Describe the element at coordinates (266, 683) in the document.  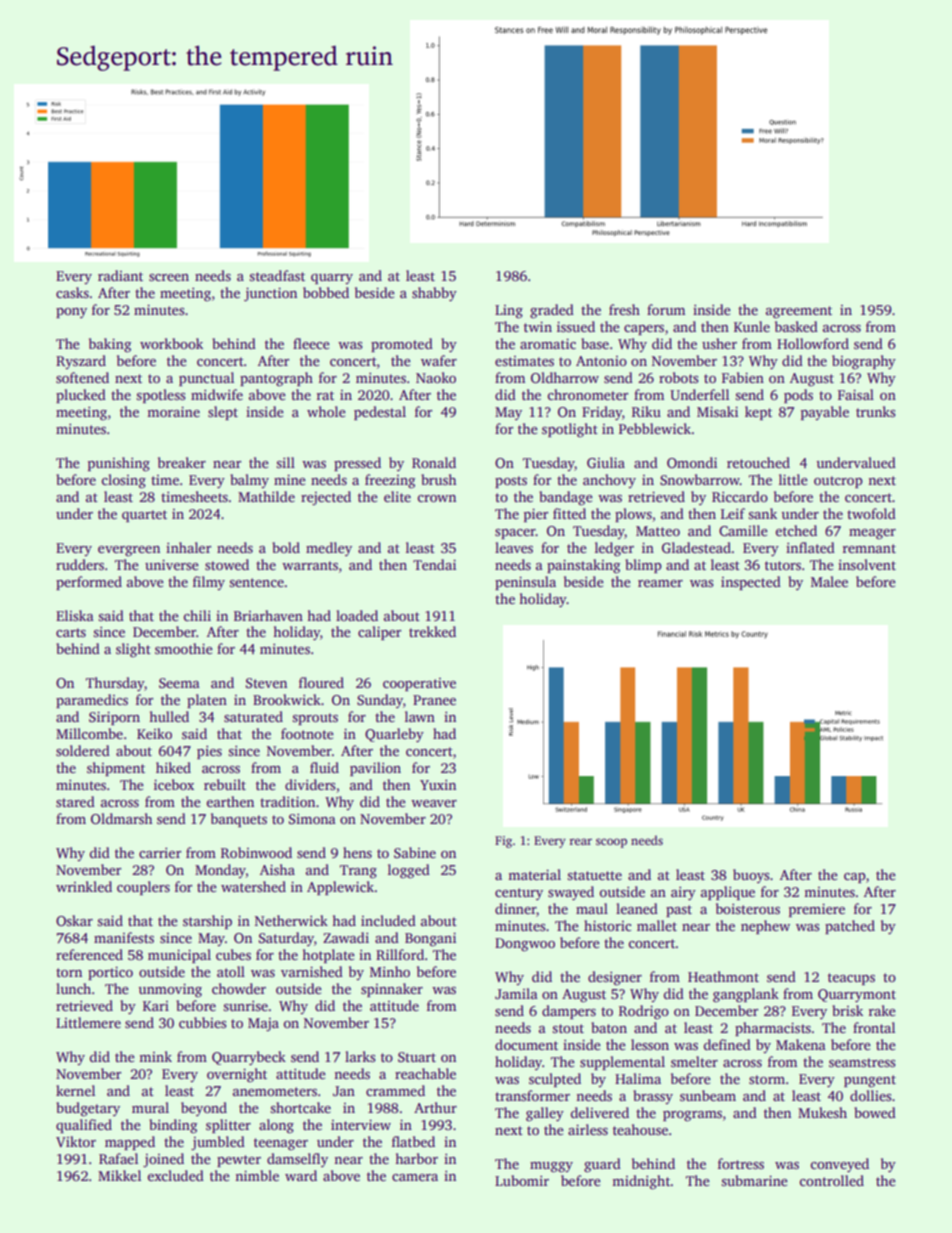
I see `Steven` at that location.
